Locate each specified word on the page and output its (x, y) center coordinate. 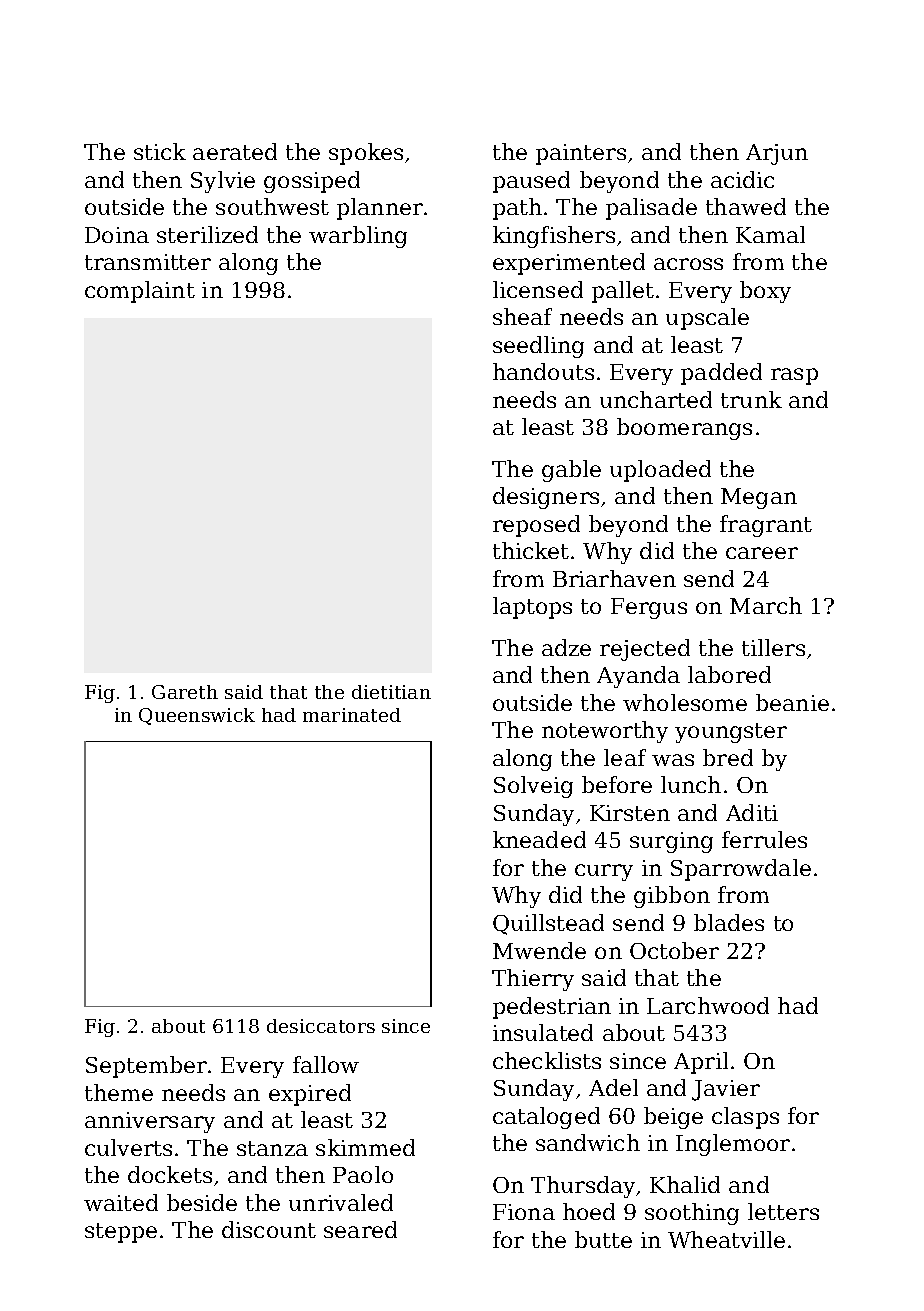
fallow (326, 1064)
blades (729, 922)
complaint (140, 292)
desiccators (321, 1026)
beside (202, 1202)
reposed (536, 526)
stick (160, 151)
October (674, 950)
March (766, 605)
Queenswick (197, 716)
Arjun (777, 154)
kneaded (539, 839)
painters (581, 154)
